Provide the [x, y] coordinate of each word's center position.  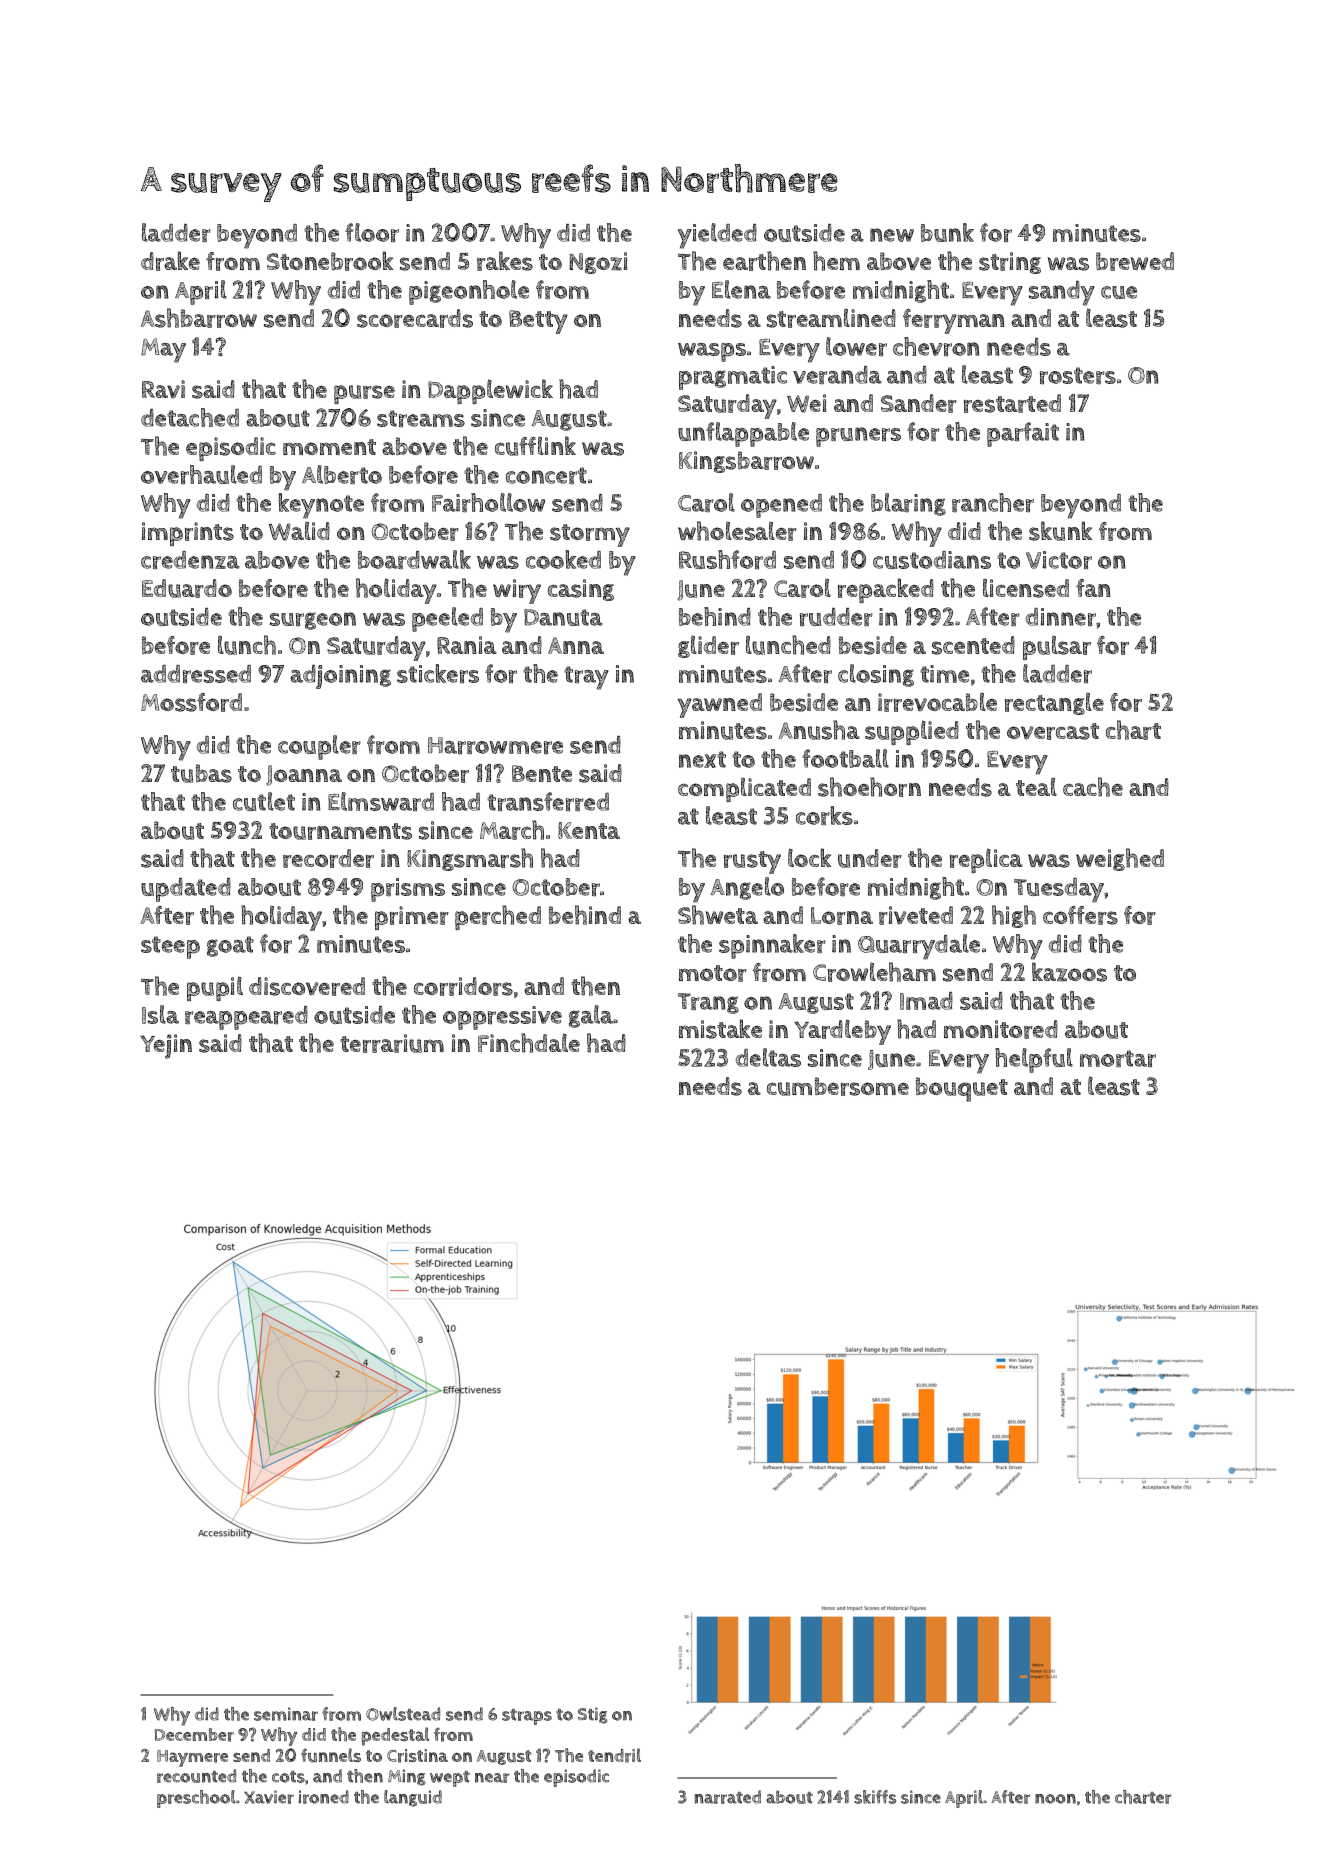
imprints [188, 534]
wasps [712, 352]
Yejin [166, 1046]
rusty [752, 862]
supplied [912, 732]
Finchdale [529, 1043]
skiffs [875, 1797]
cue [1119, 292]
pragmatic [733, 378]
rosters [1078, 375]
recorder [328, 858]
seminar [286, 1714]
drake [170, 261]
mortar [1118, 1058]
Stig [593, 1715]
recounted [196, 1776]
